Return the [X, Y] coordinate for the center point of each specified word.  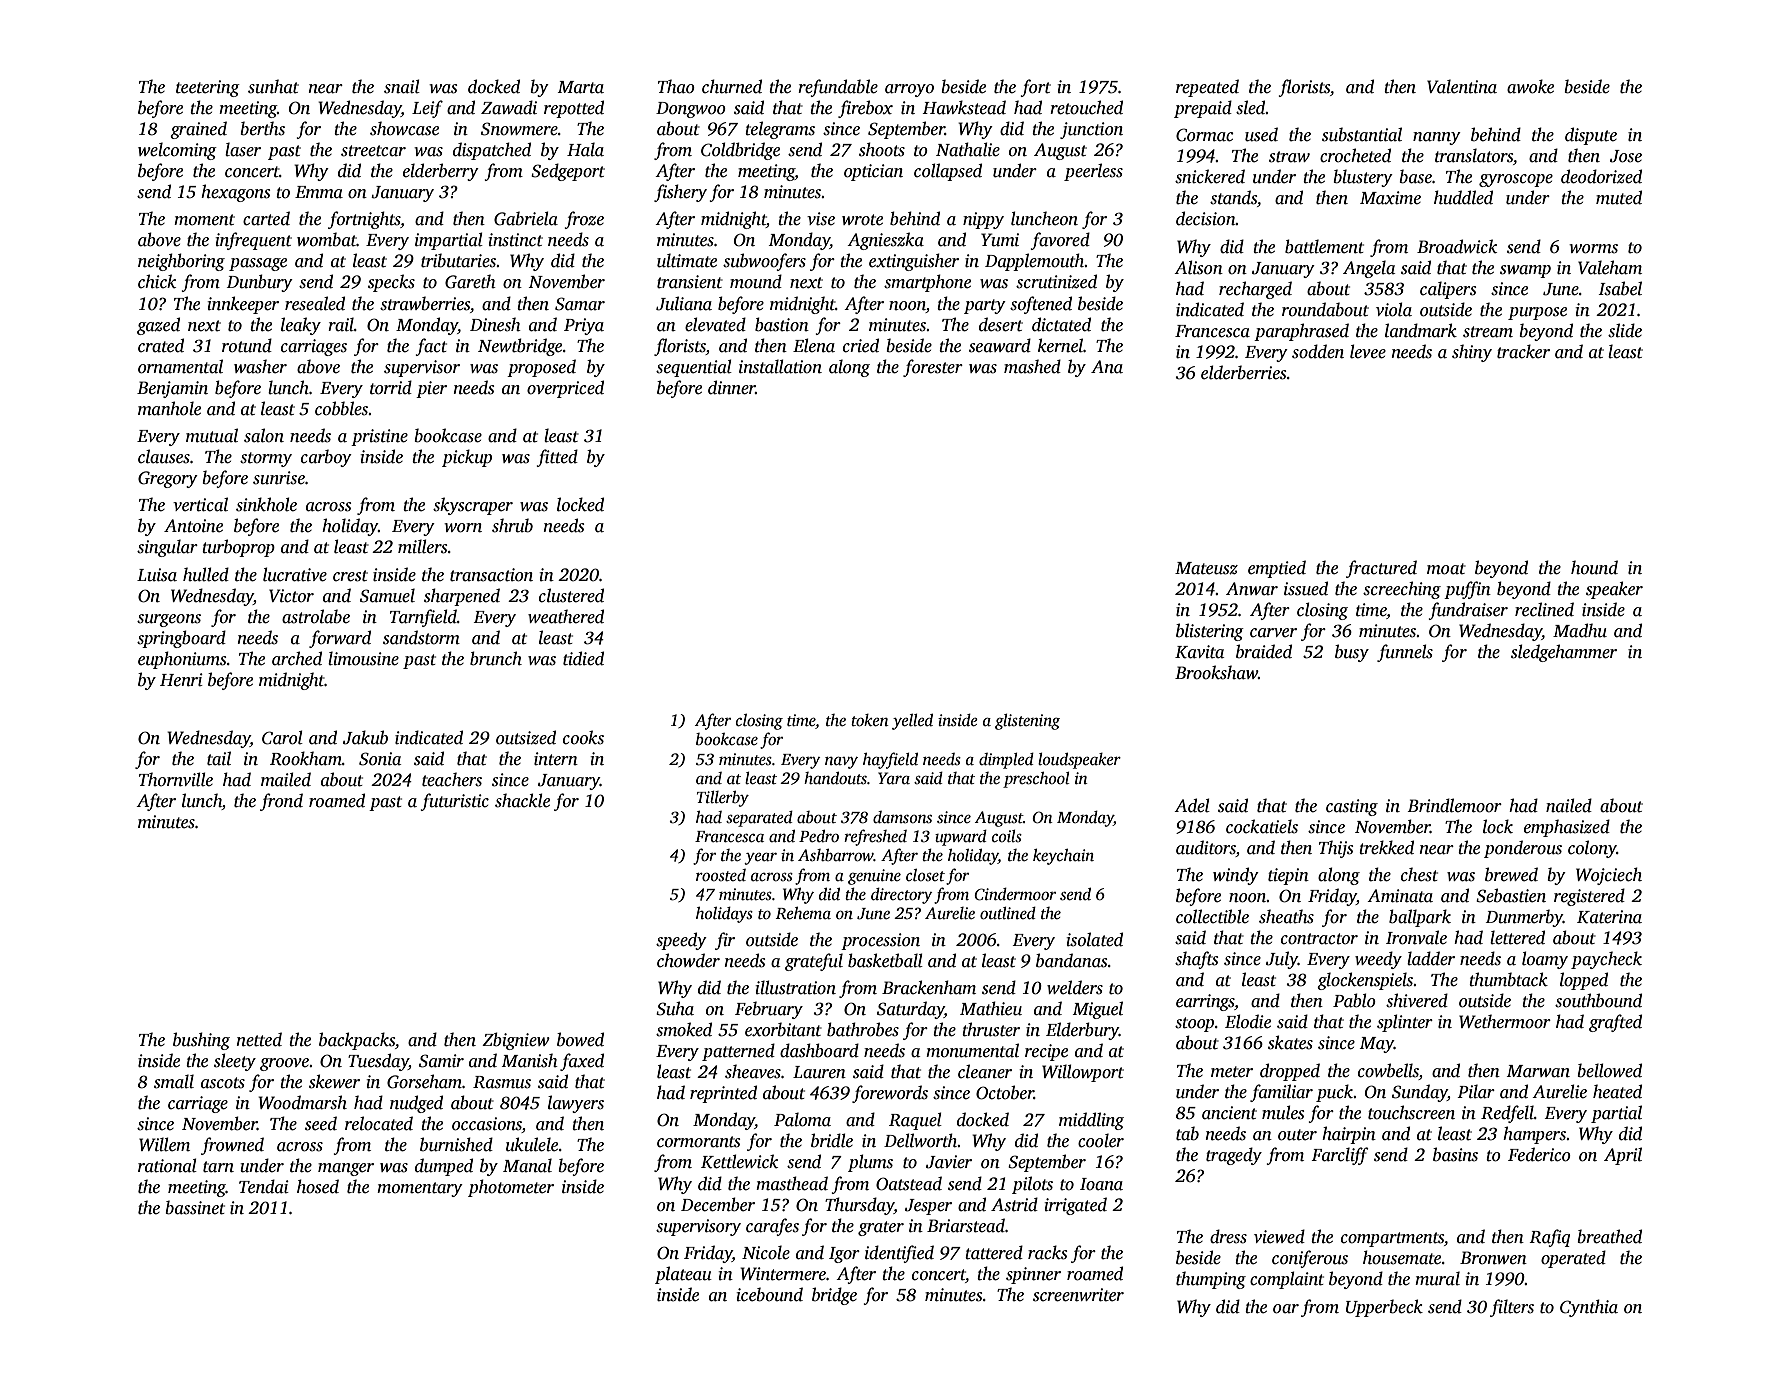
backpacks [357, 1041]
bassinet [195, 1207]
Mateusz [1206, 568]
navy [841, 763]
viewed [1279, 1236]
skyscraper [473, 506]
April [1623, 1156]
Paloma [802, 1119]
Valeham [1610, 267]
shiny [1472, 353]
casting [1352, 807]
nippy [983, 220]
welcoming [177, 151]
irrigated [1075, 1206]
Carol [282, 737]
